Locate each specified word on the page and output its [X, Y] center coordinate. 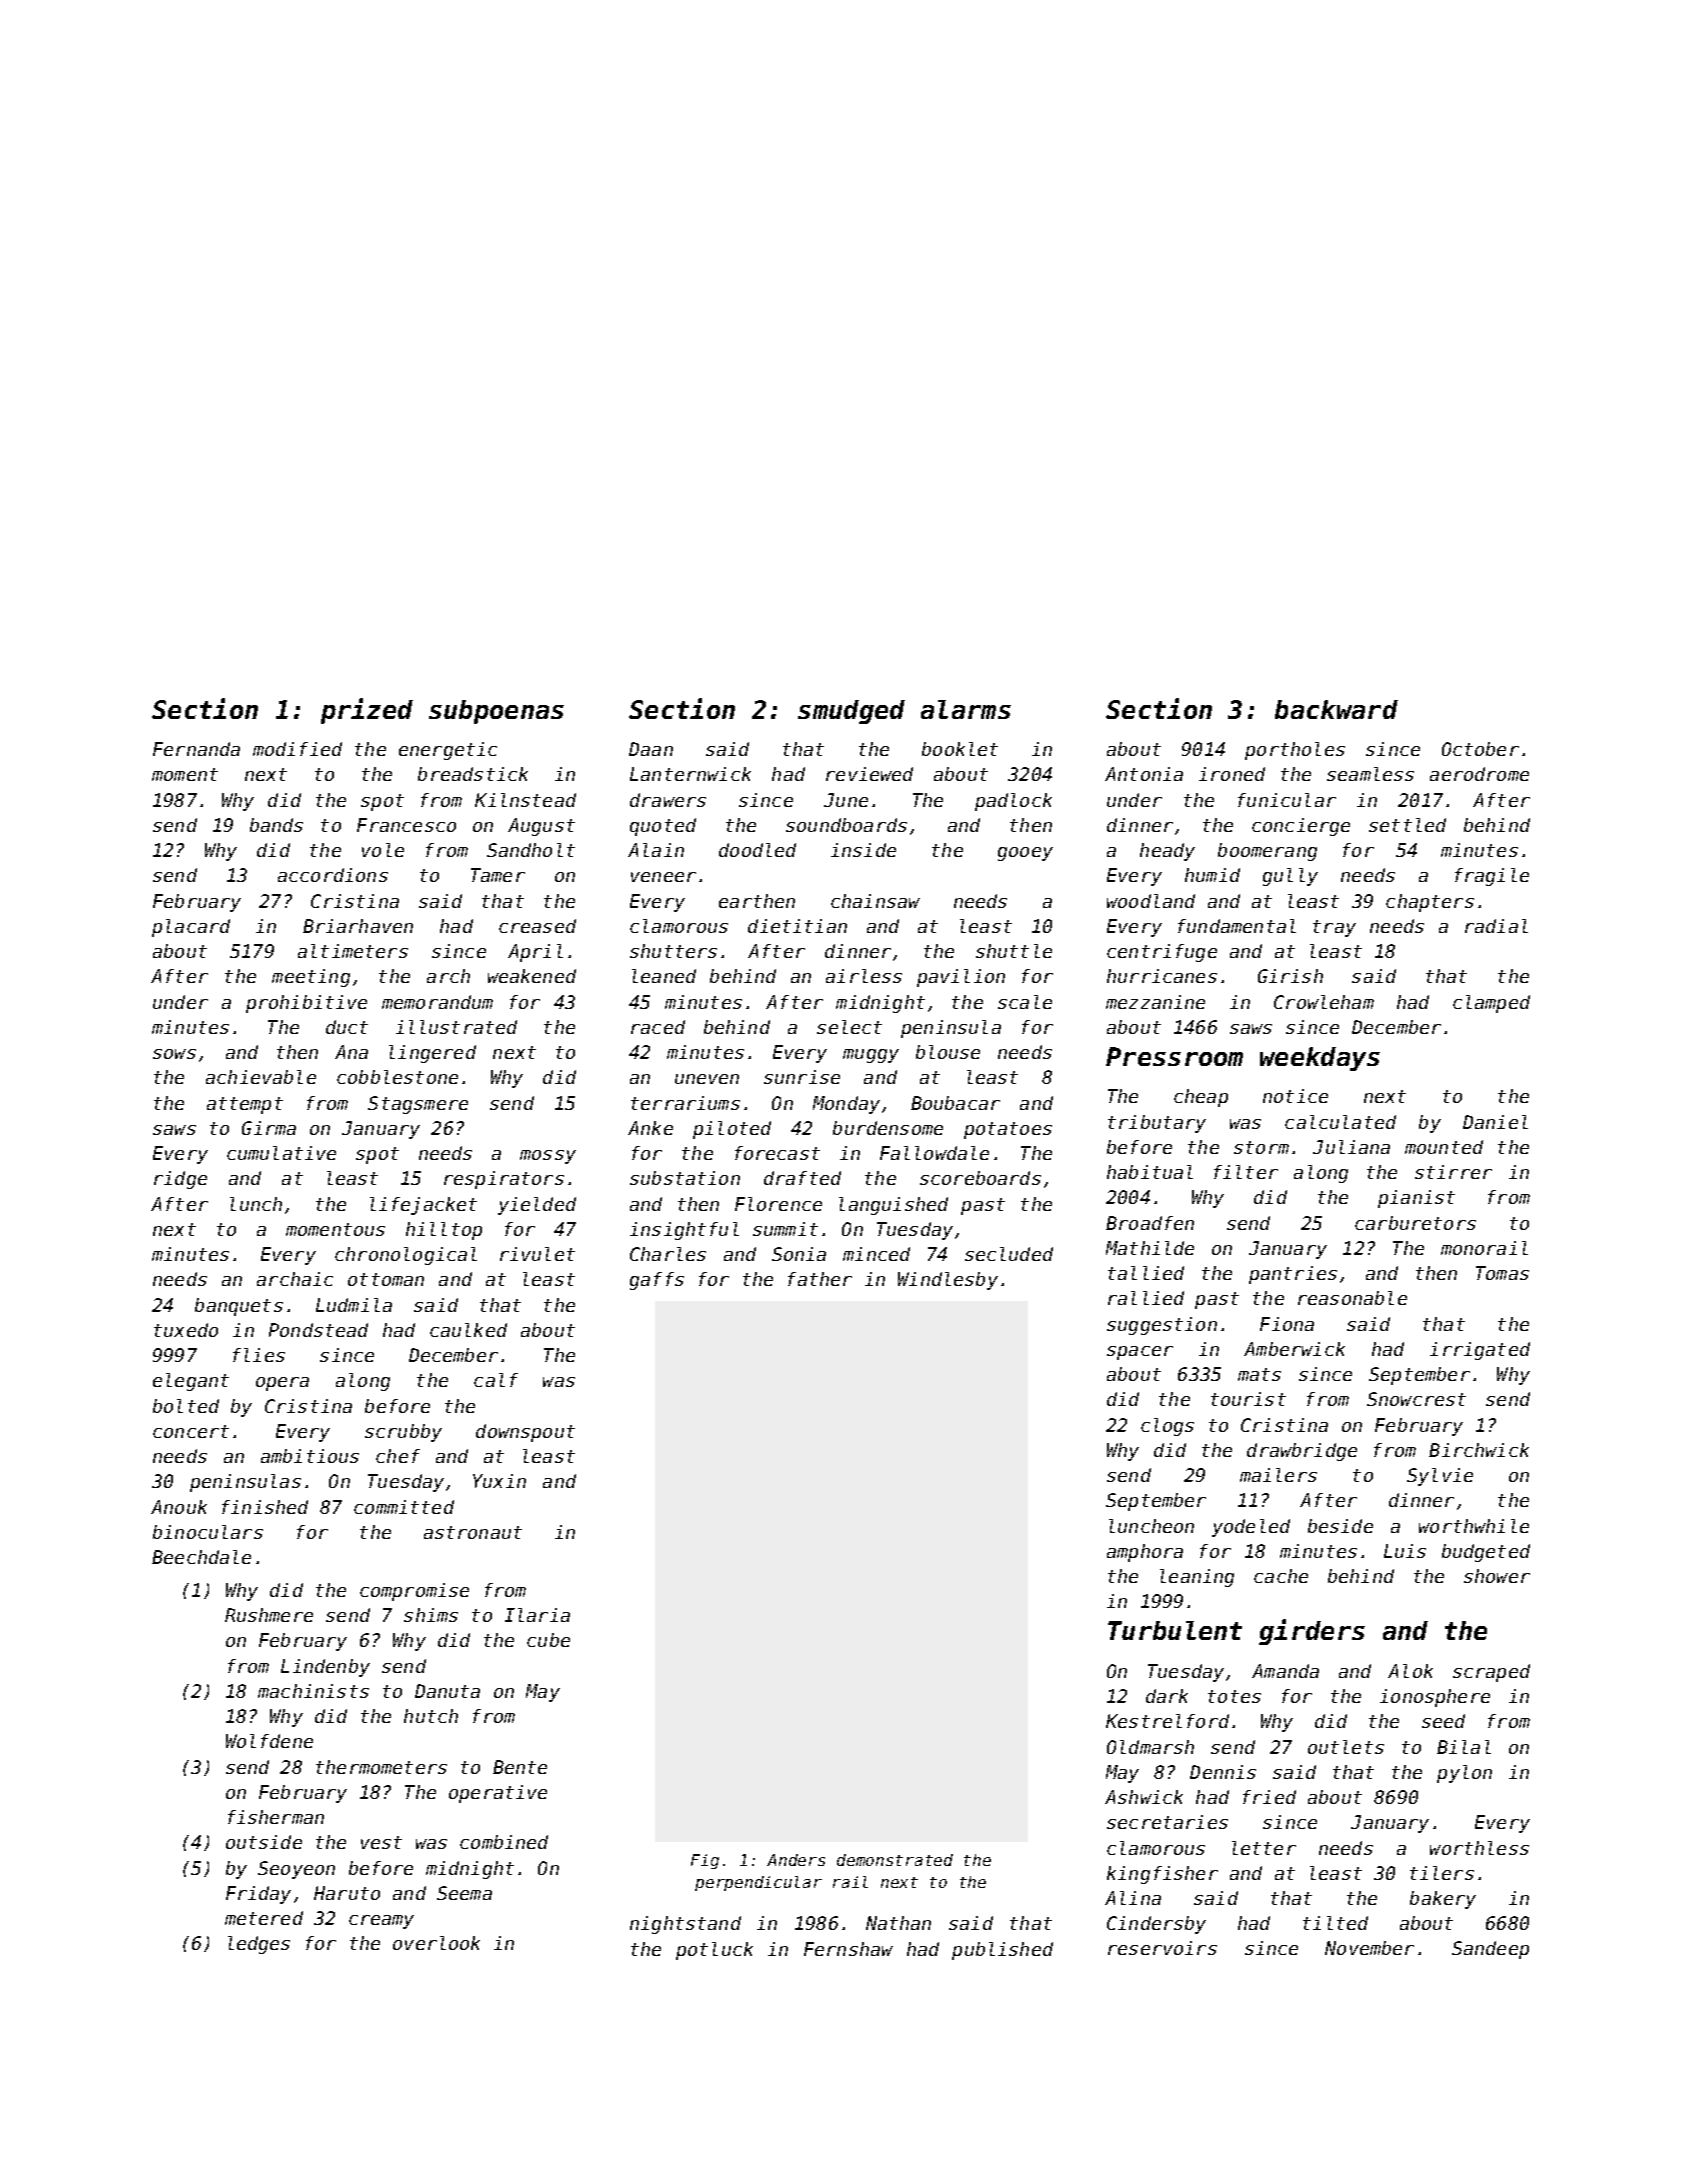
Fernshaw [848, 1949]
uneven [707, 1079]
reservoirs [1162, 1948]
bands [276, 825]
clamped [1491, 1004]
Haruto [347, 1893]
